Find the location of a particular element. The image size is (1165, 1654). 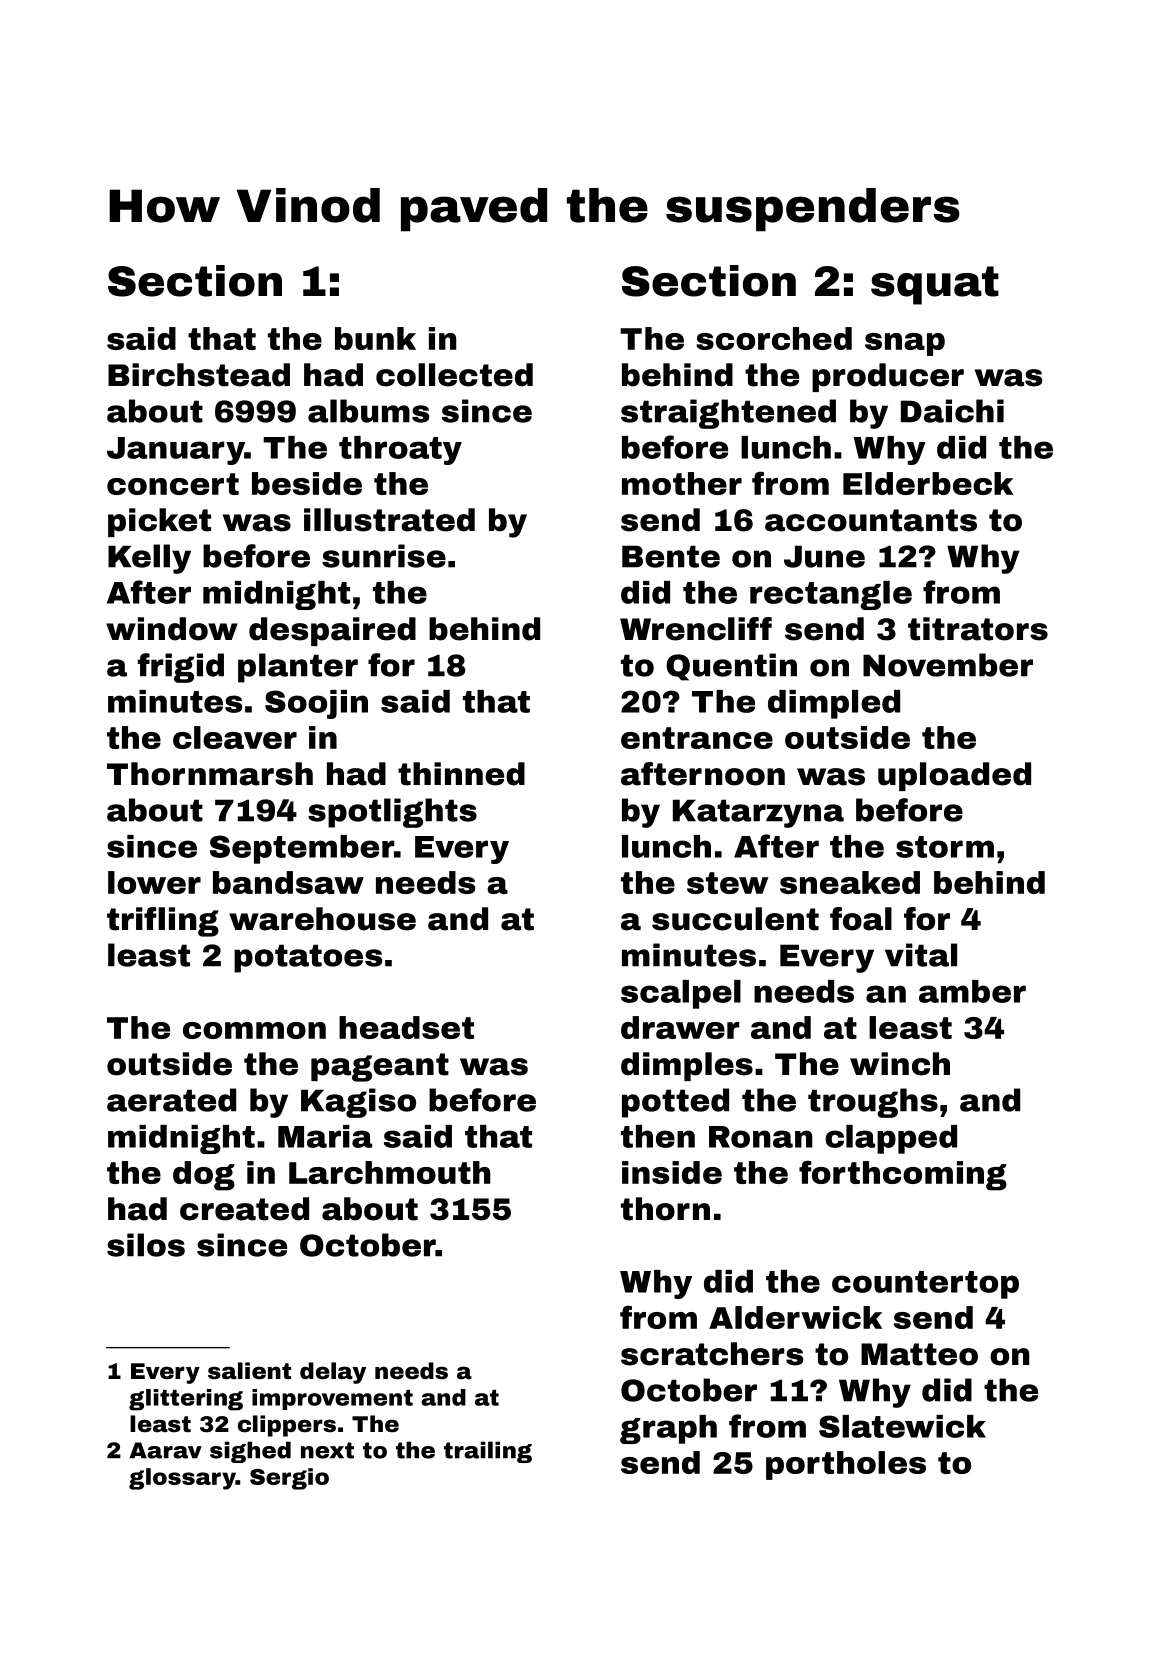

forthcoming is located at coordinates (903, 1175).
